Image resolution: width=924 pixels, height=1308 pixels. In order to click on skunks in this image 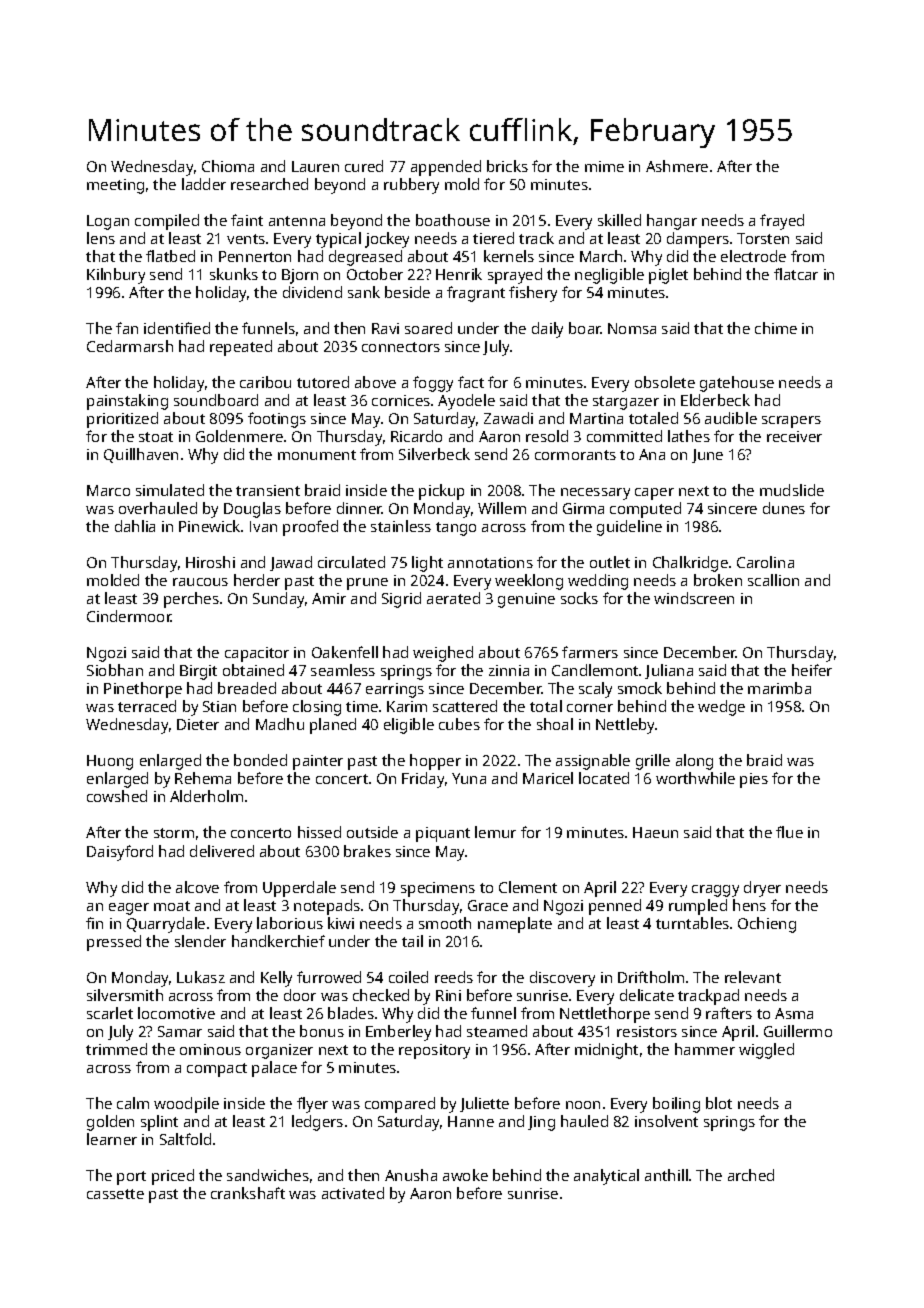, I will do `click(234, 274)`.
